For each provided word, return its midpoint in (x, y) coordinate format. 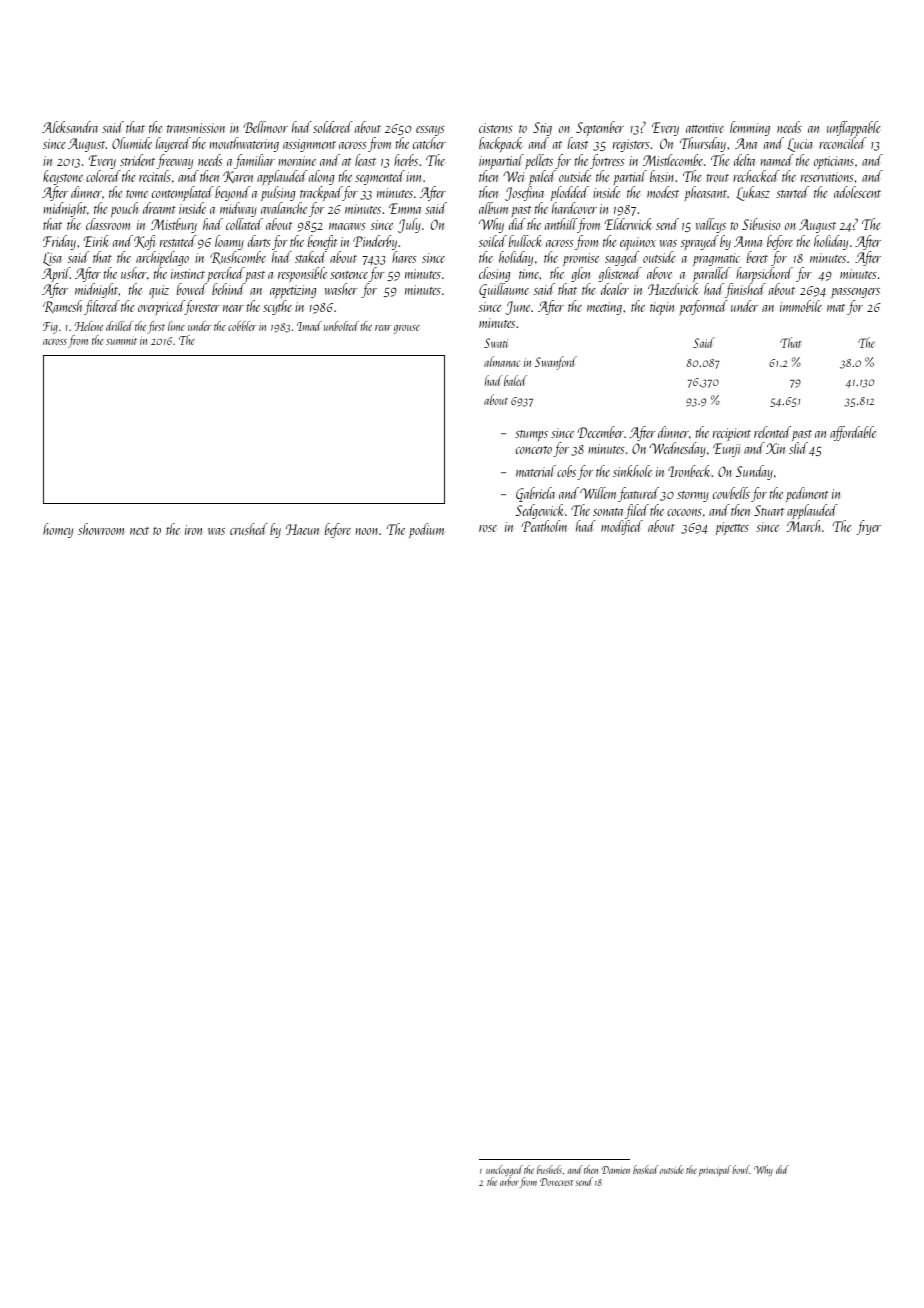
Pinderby (375, 242)
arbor (509, 1181)
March (803, 526)
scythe (277, 307)
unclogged (504, 1170)
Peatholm (544, 526)
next (139, 531)
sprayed (700, 242)
